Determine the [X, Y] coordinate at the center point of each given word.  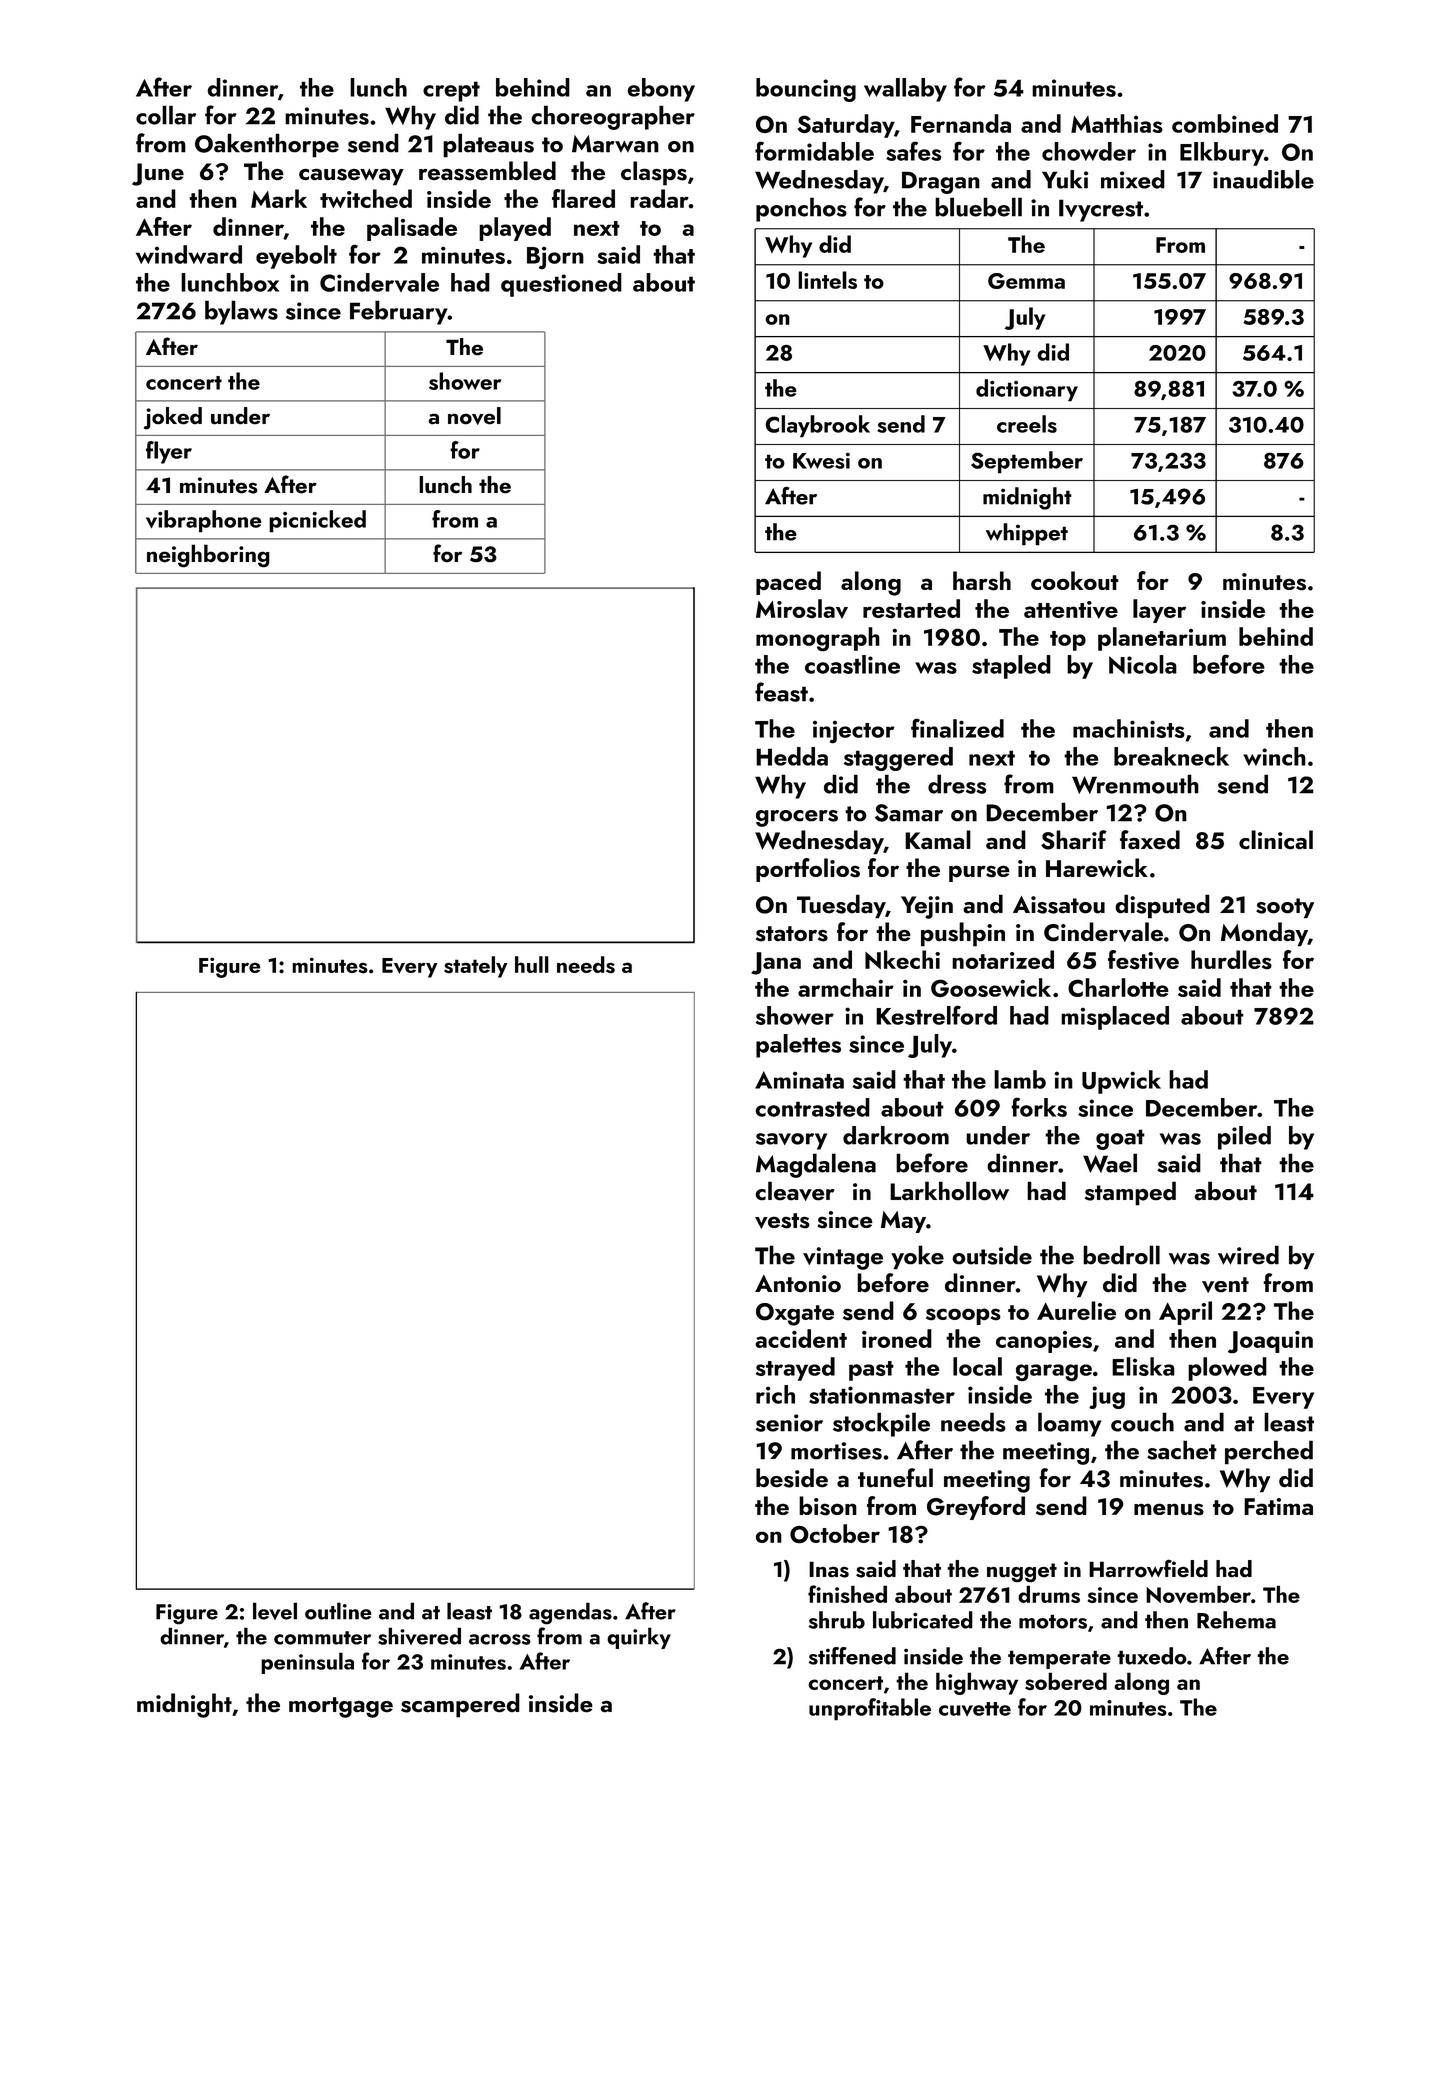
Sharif [1074, 840]
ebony [661, 90]
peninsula [307, 1663]
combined [1225, 123]
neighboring [208, 556]
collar [166, 115]
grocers [797, 818]
